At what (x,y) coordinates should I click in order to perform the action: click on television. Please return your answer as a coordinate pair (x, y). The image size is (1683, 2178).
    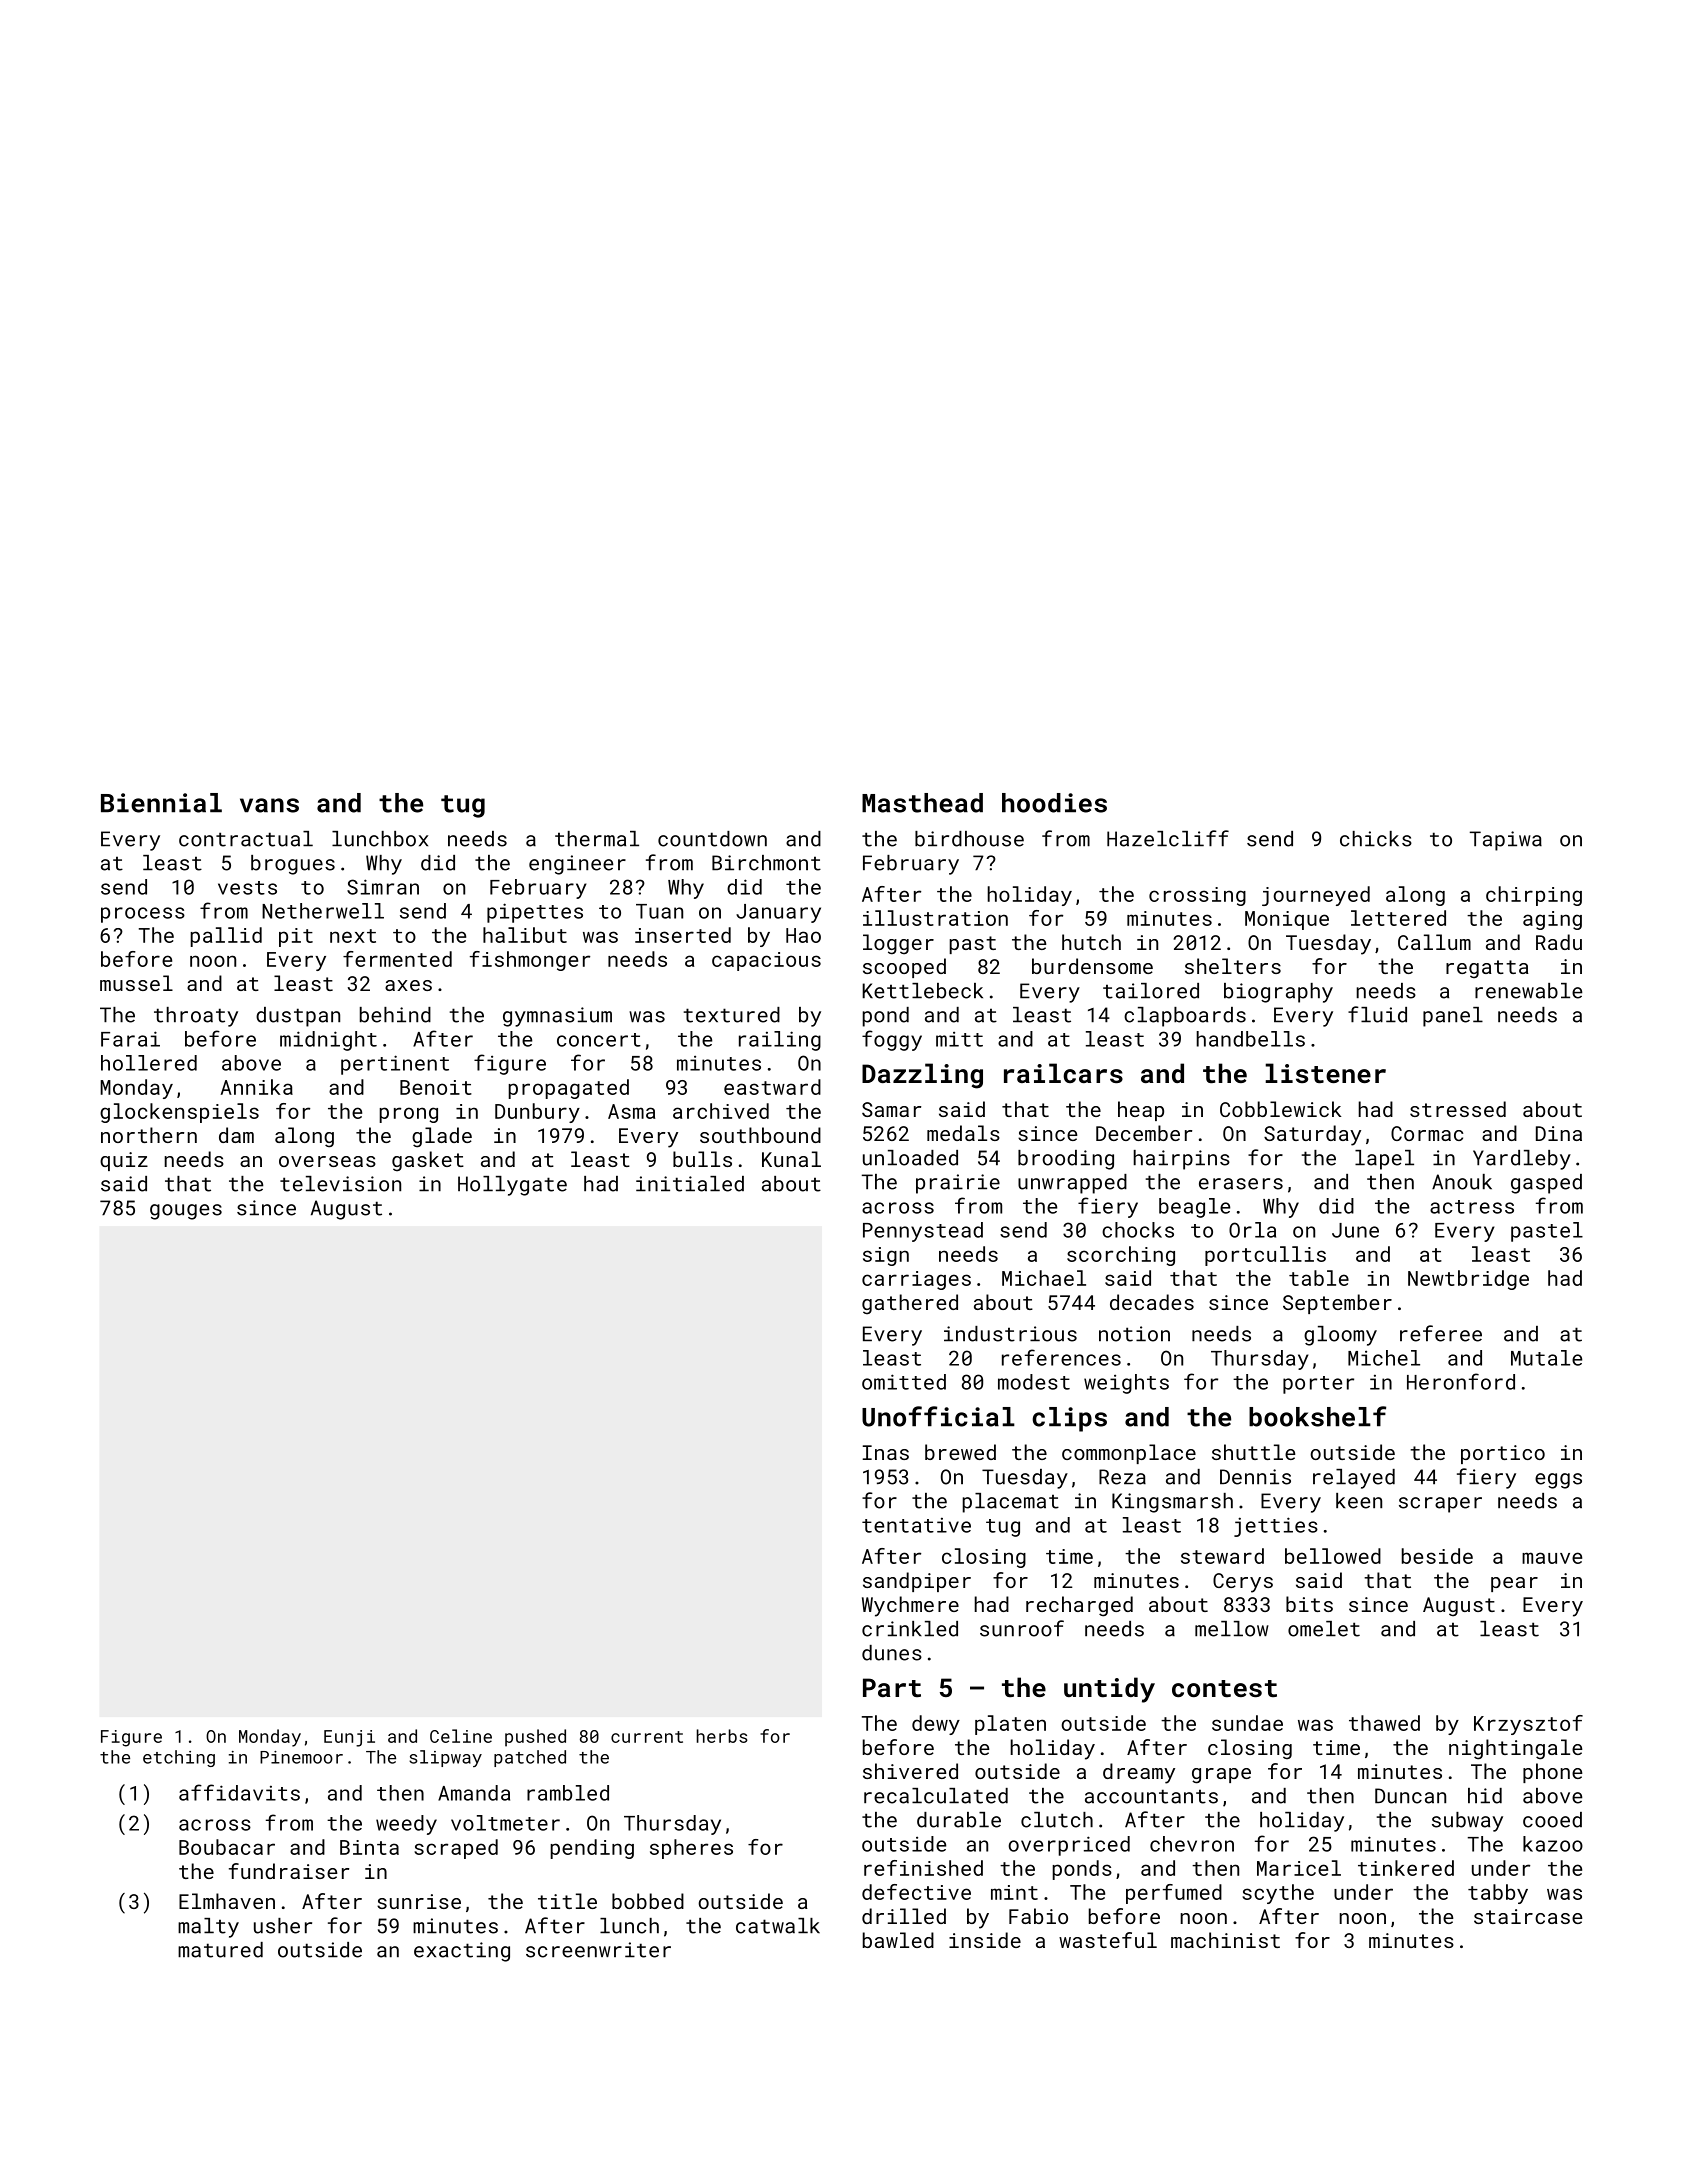
    Looking at the image, I should click on (340, 1184).
